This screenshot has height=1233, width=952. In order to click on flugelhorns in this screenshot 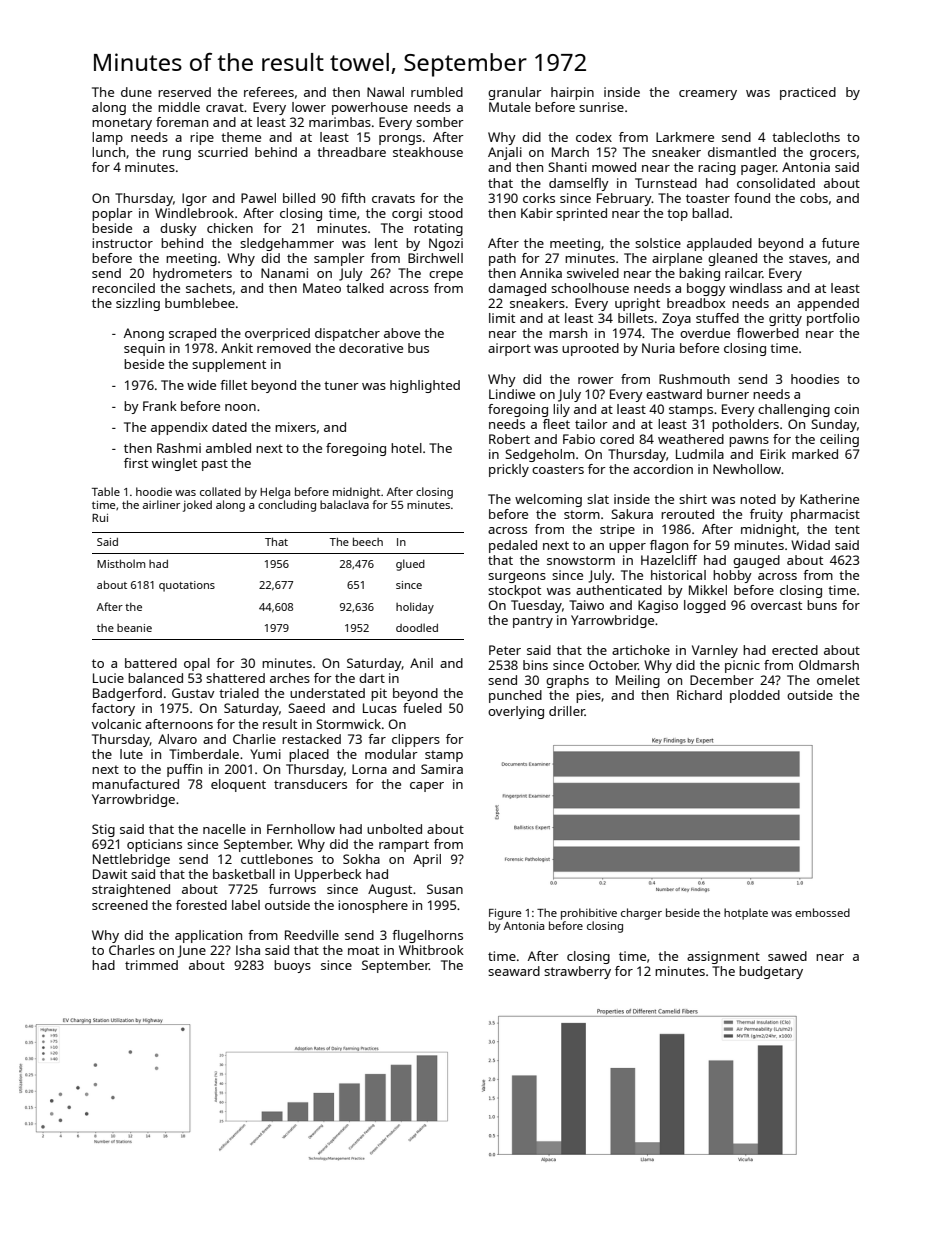, I will do `click(427, 936)`.
